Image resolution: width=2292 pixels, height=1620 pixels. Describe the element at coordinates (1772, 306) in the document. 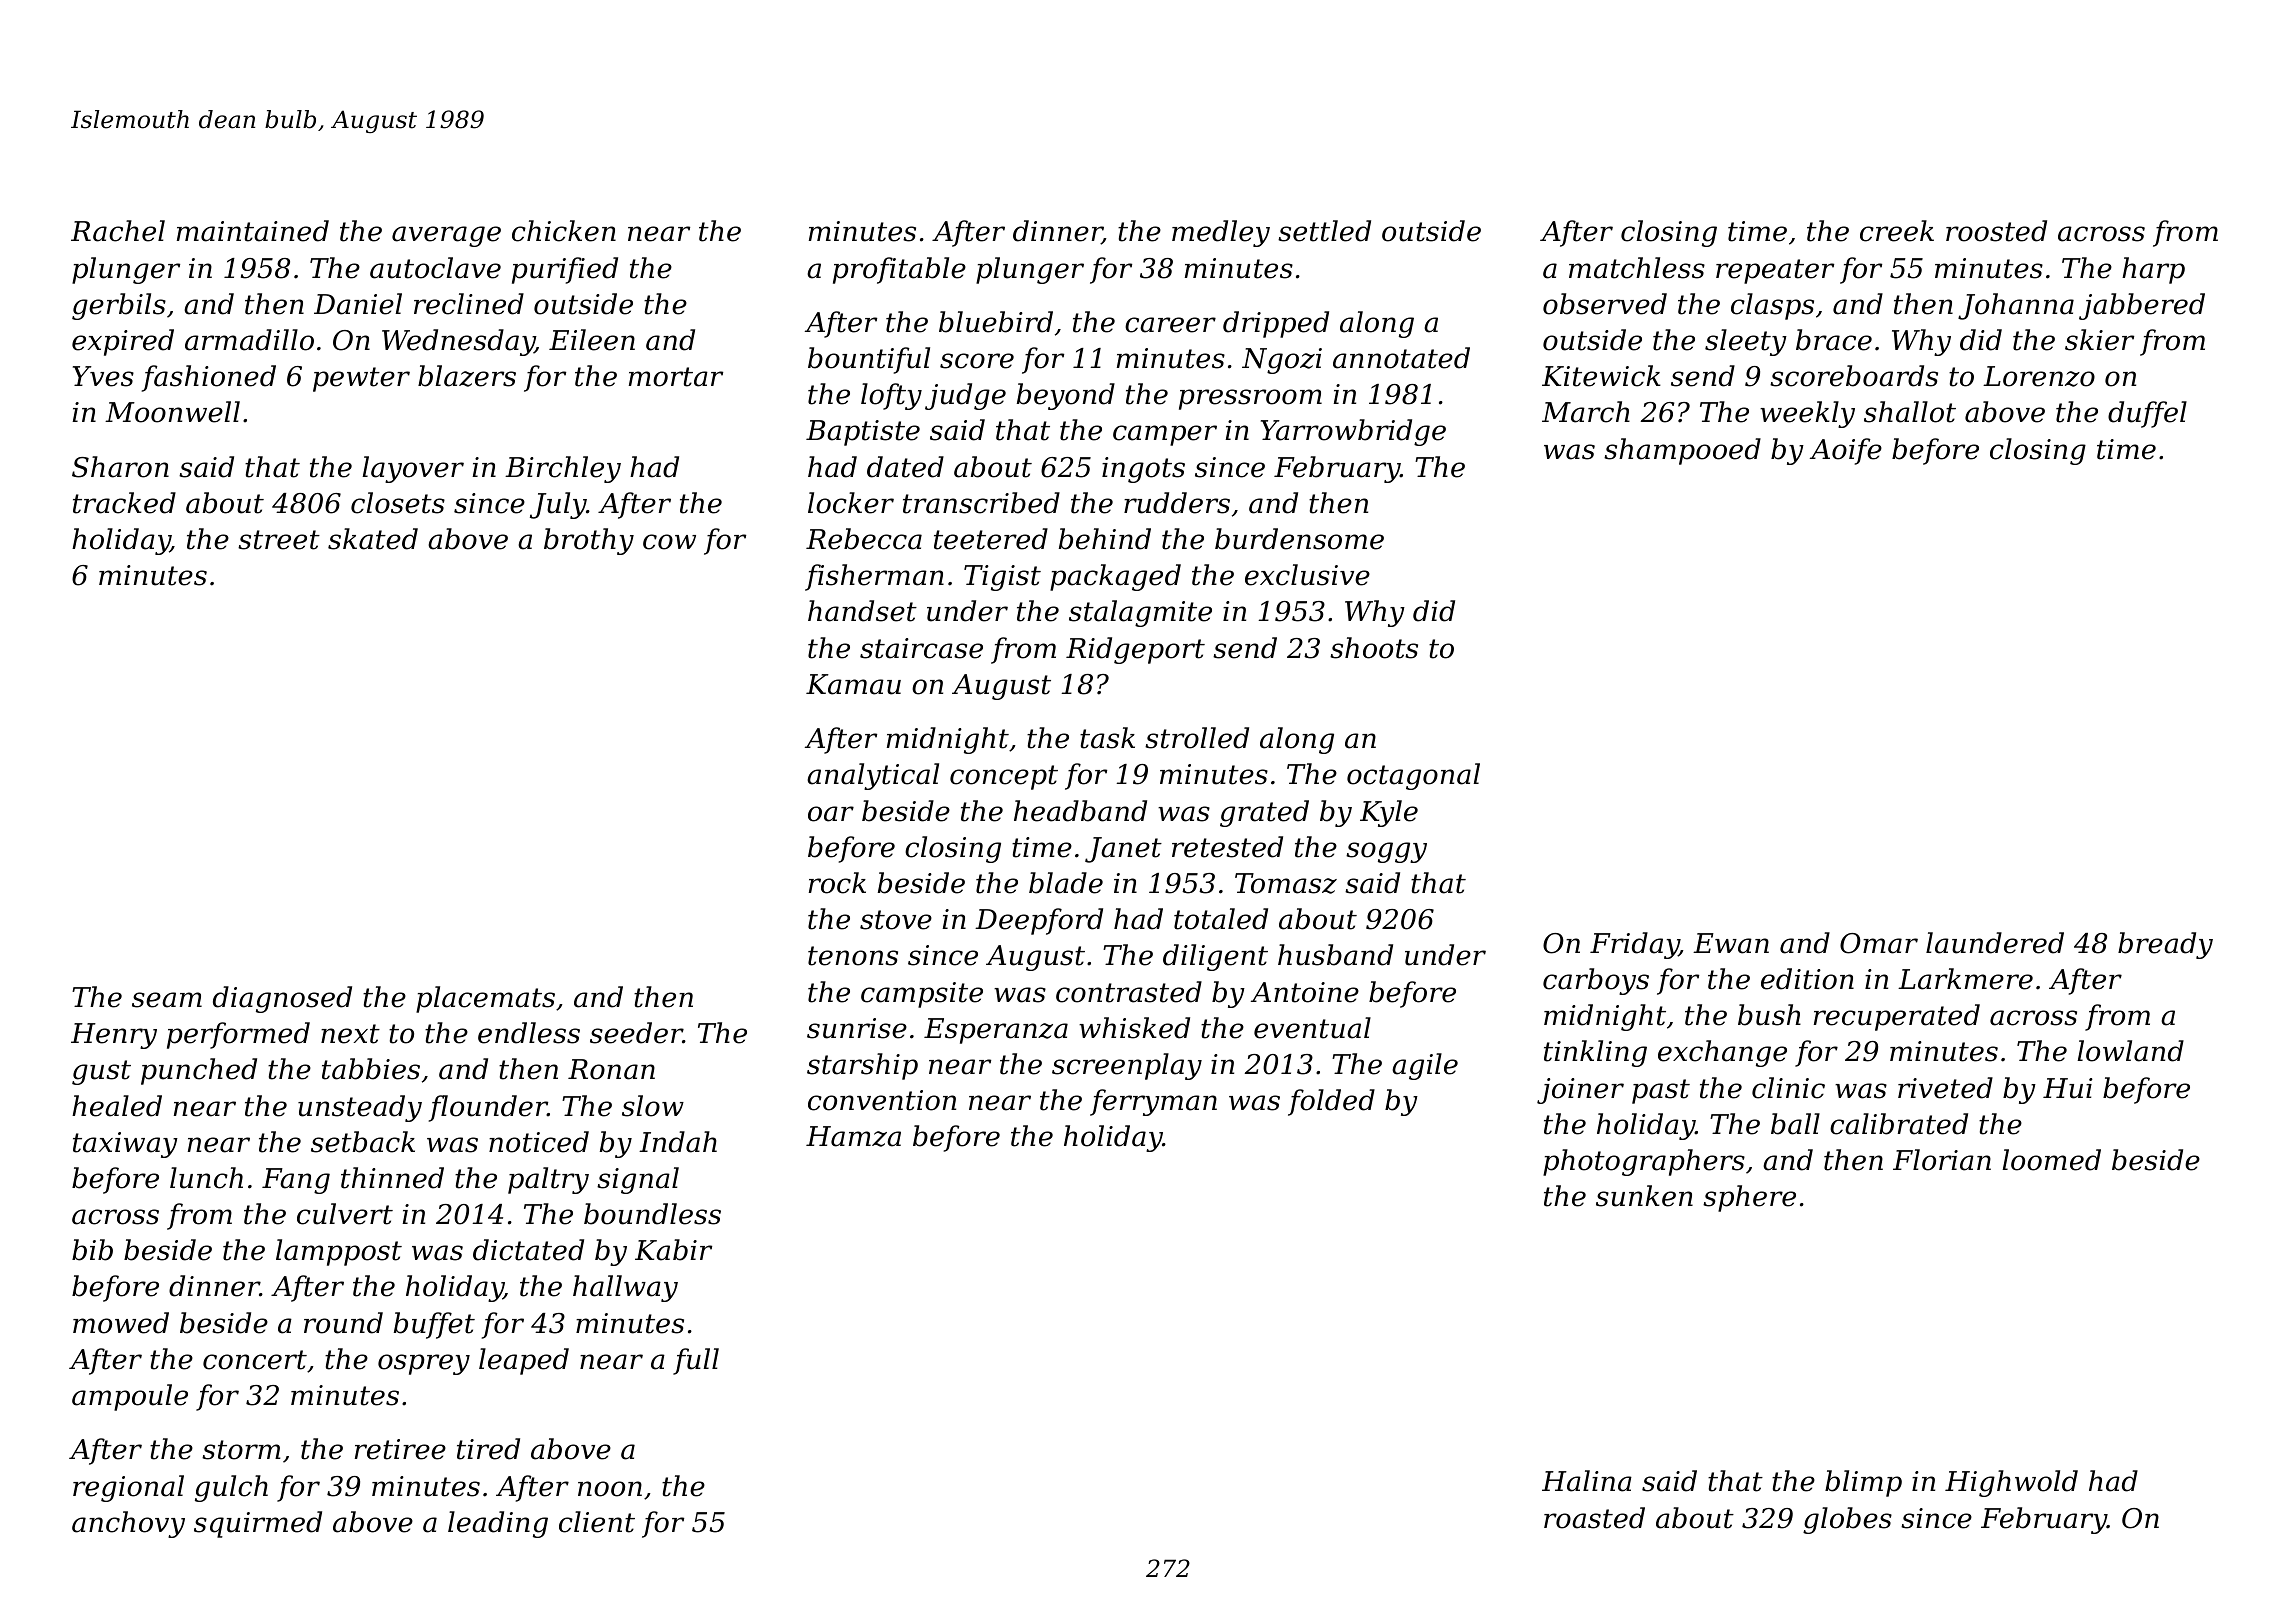

I see `clasps` at that location.
